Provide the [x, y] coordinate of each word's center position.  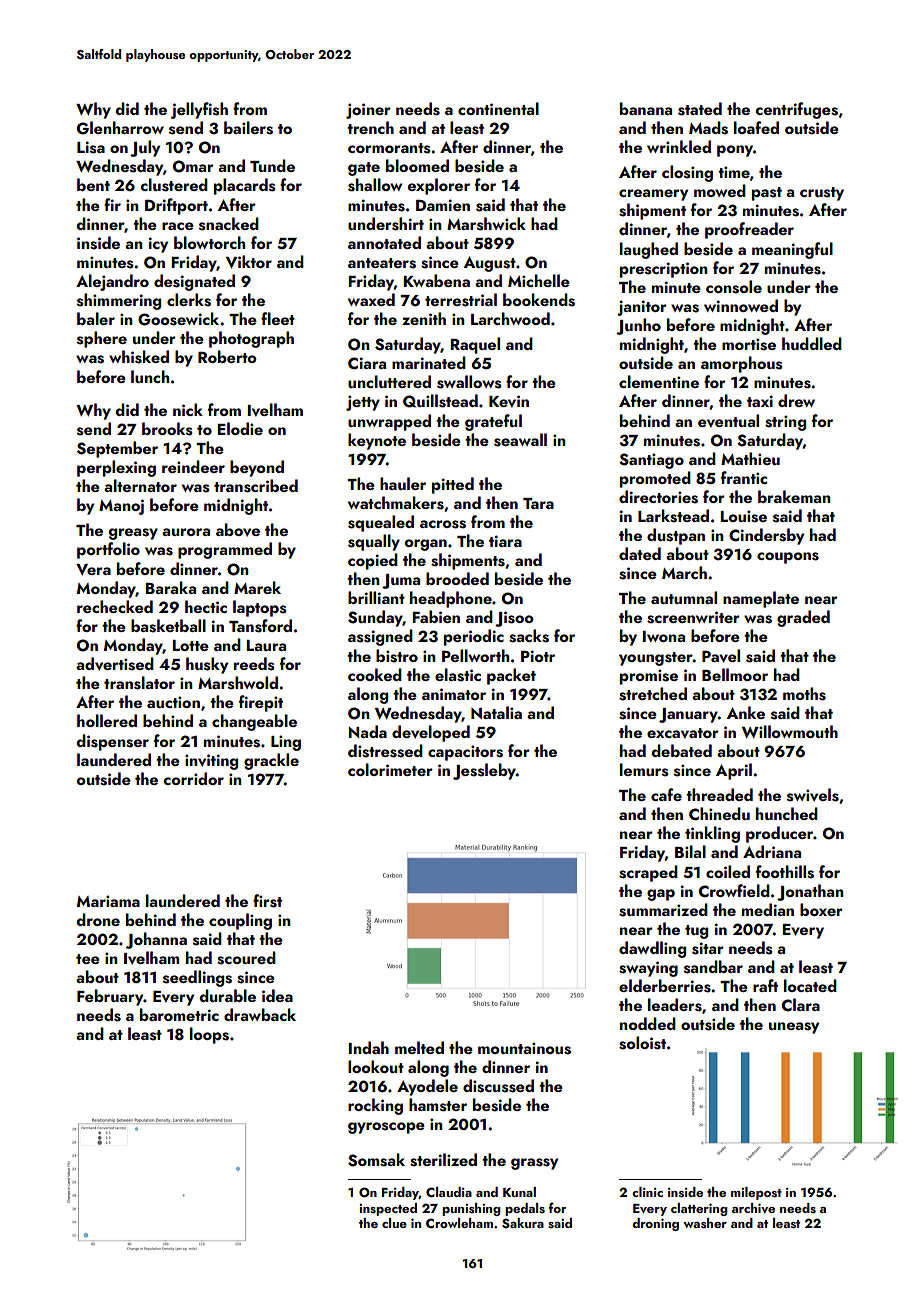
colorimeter [390, 769]
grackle [271, 761]
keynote [377, 441]
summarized [663, 910]
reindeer [193, 466]
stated [700, 109]
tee [88, 959]
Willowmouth [790, 731]
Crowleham [459, 1223]
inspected [388, 1209]
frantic [744, 477]
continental [498, 108]
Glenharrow [120, 128]
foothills [785, 872]
